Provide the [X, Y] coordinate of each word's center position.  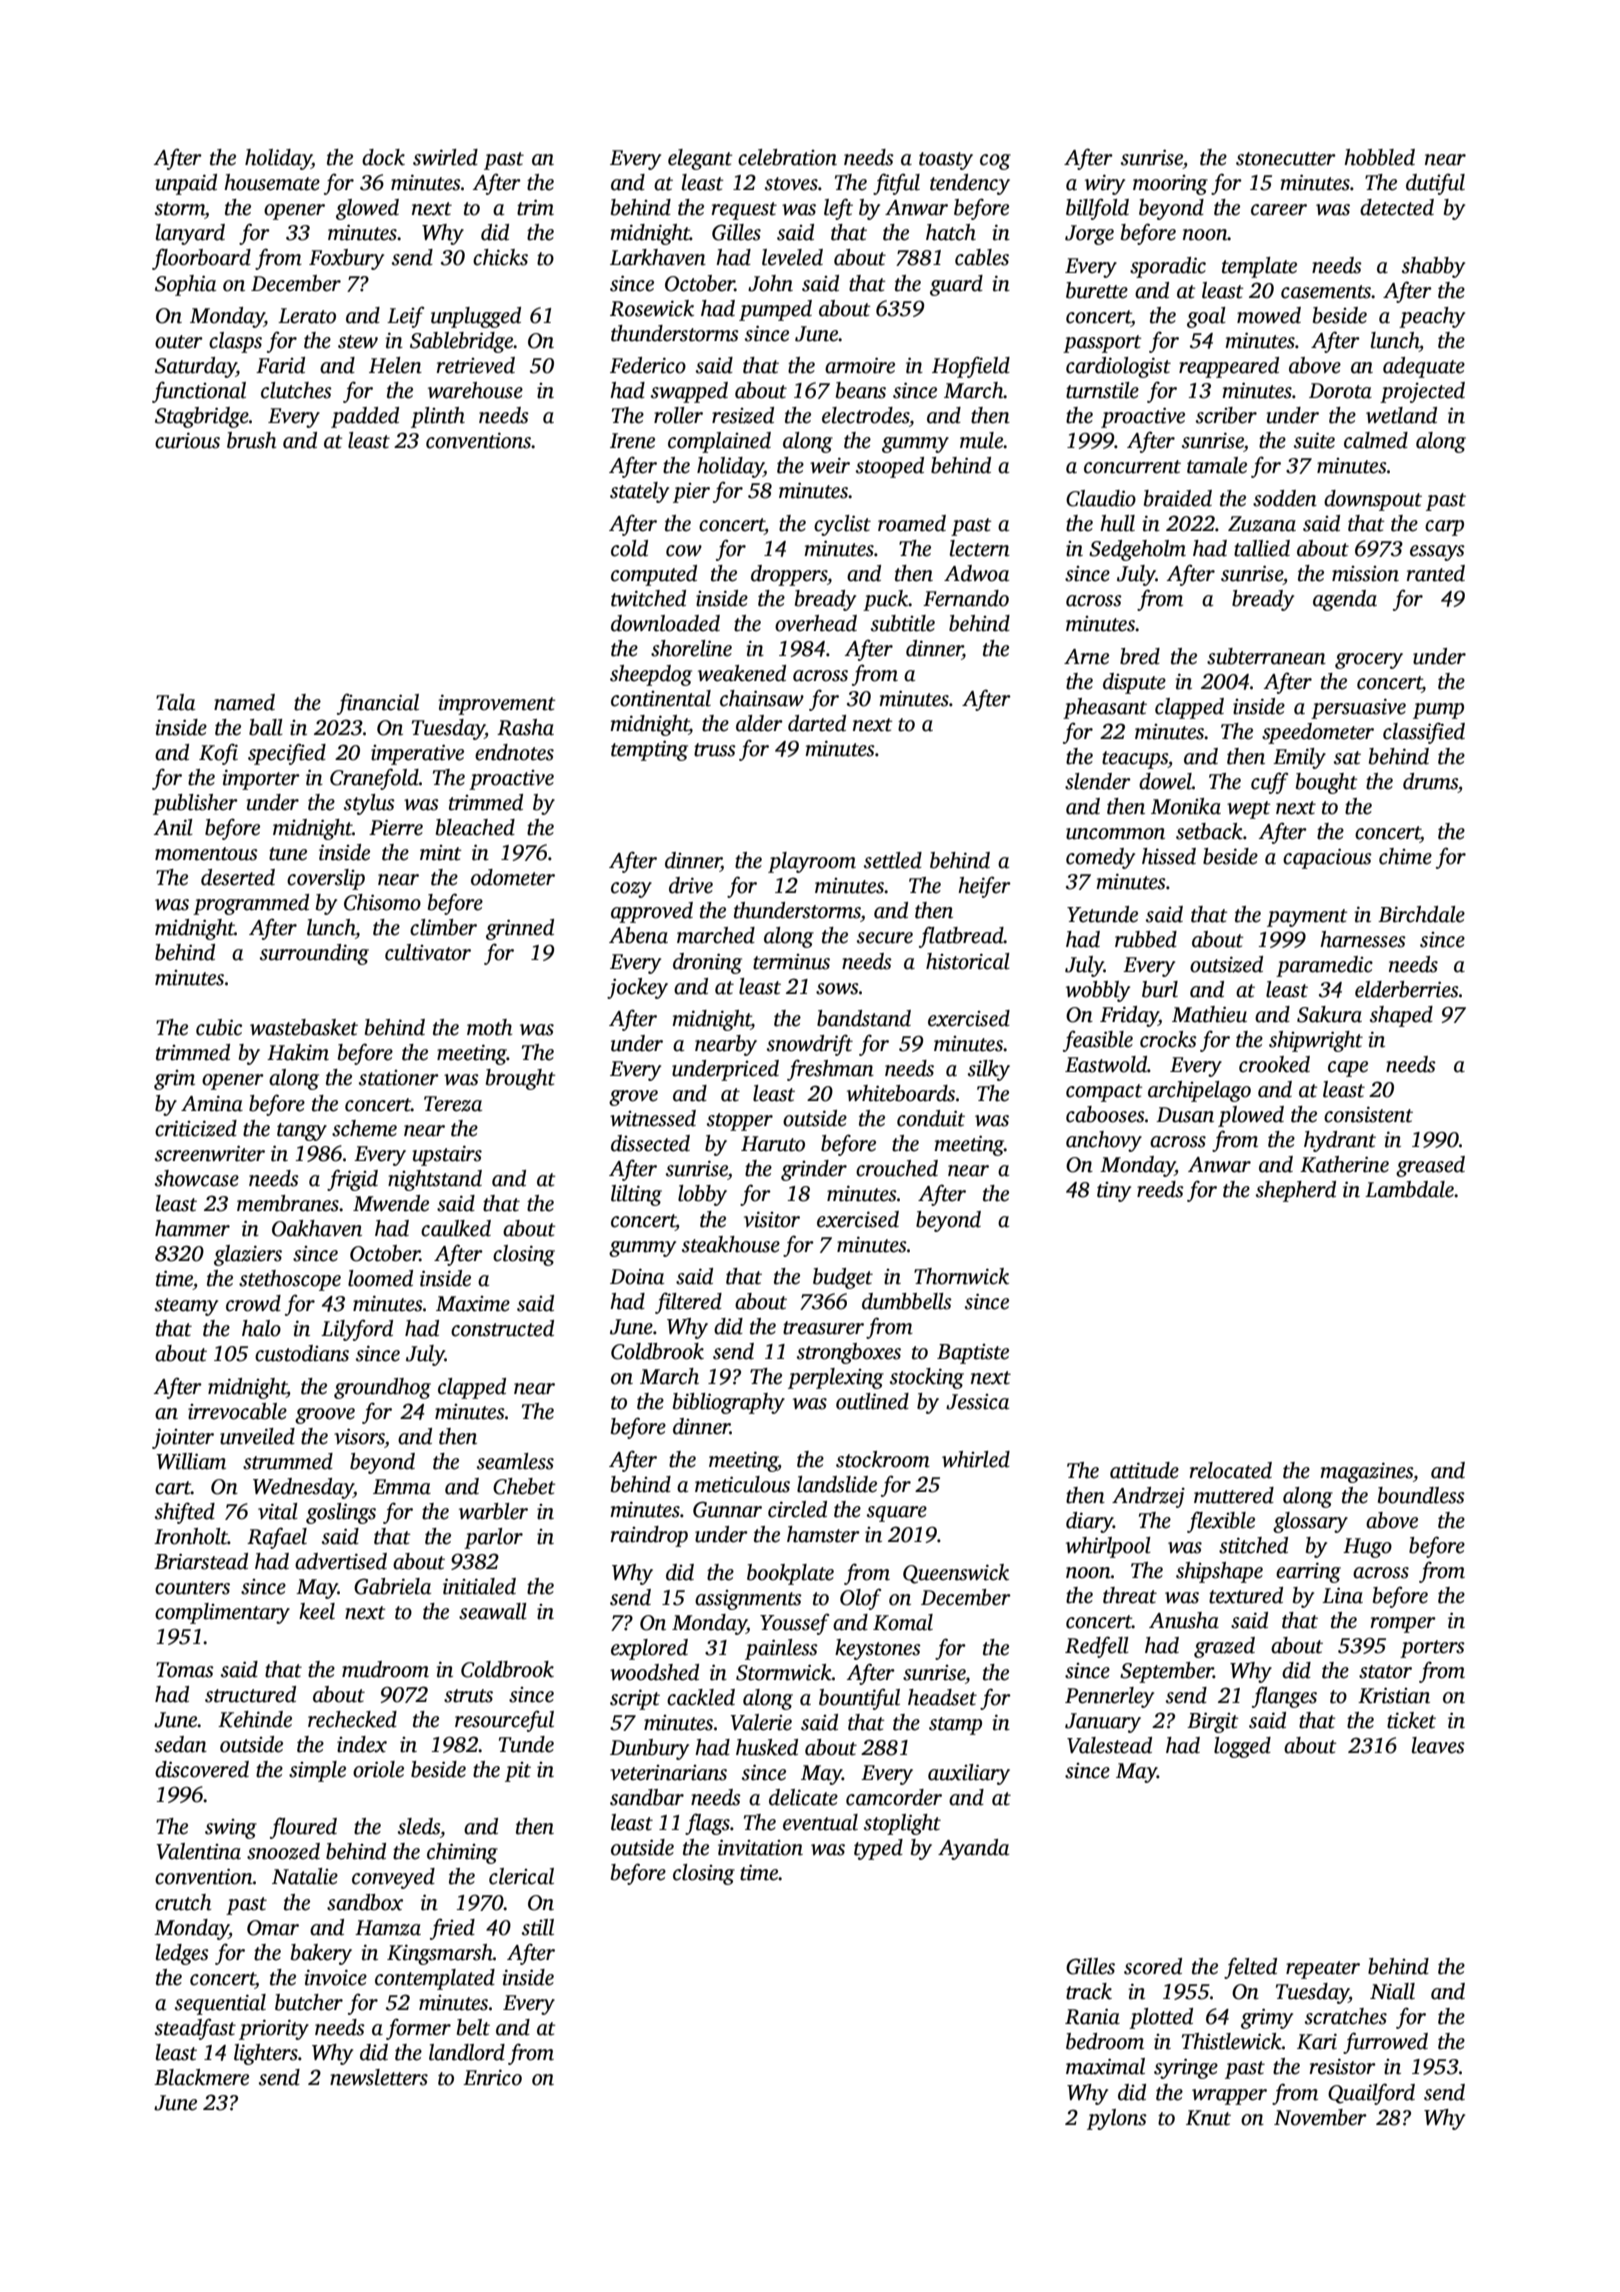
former [418, 2029]
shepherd [1296, 1191]
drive [691, 885]
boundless [1421, 1495]
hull [1117, 523]
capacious [1327, 858]
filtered [688, 1303]
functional [199, 392]
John [770, 283]
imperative [417, 754]
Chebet [524, 1486]
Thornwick [961, 1276]
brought [521, 1079]
